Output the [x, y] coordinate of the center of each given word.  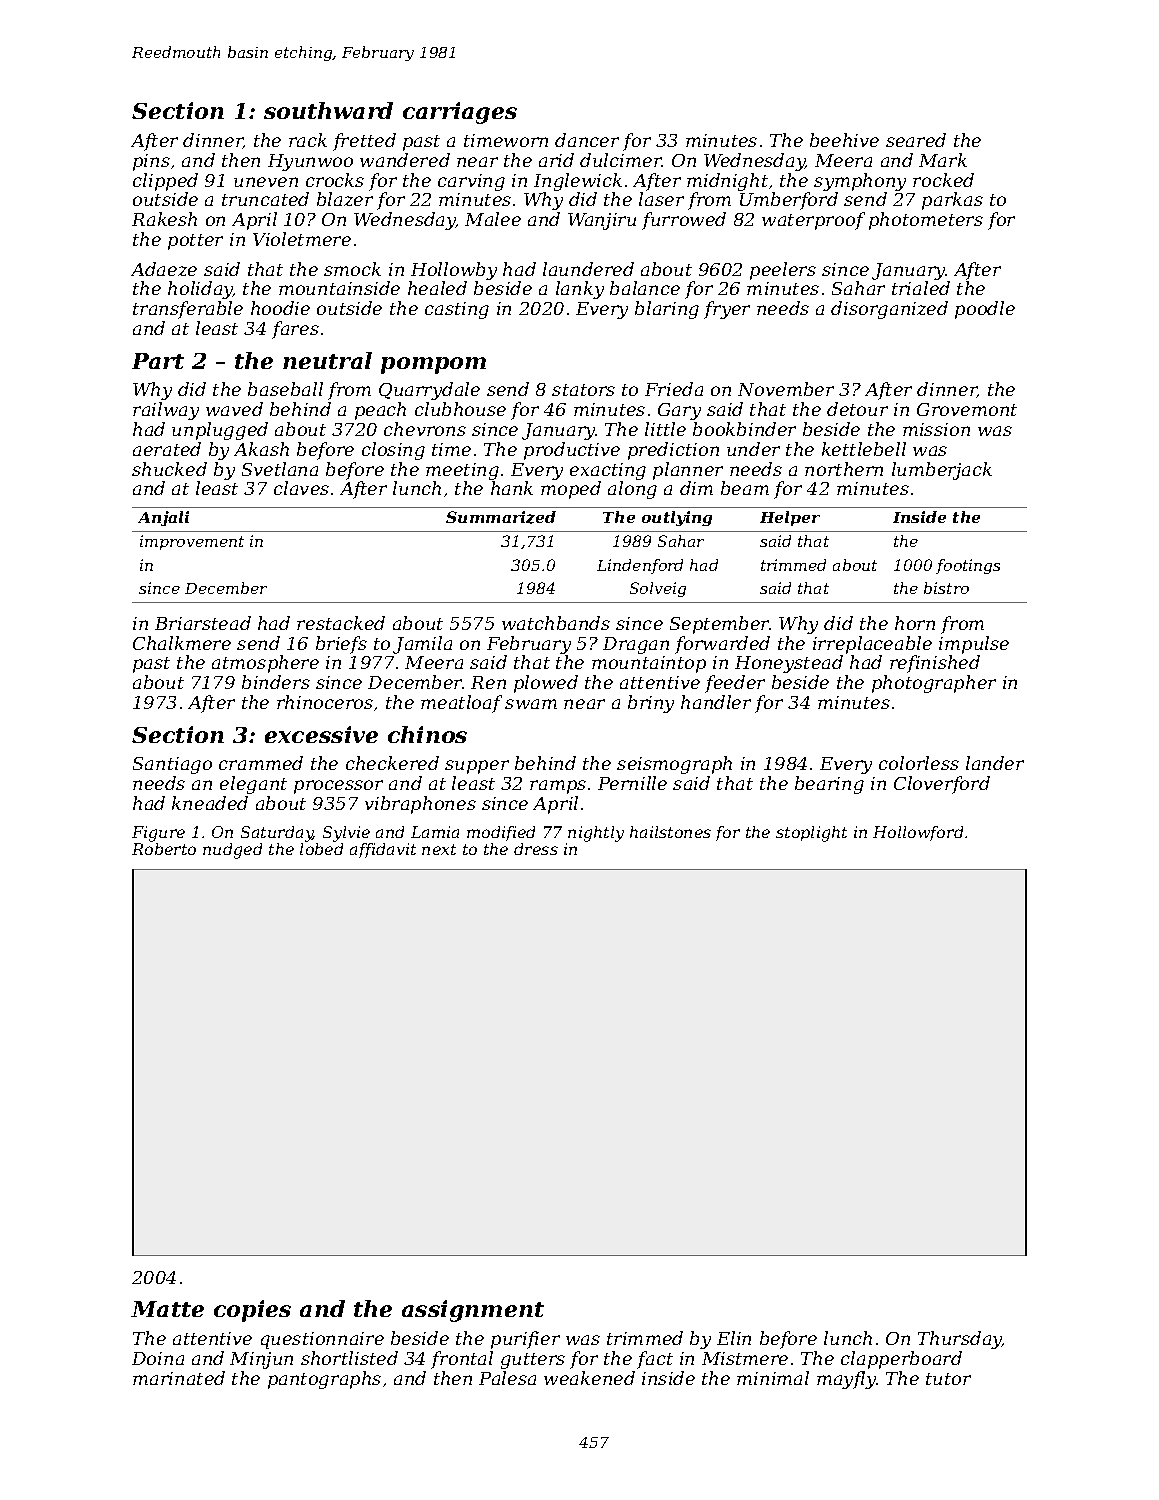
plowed [546, 684]
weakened [589, 1378]
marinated [179, 1378]
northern [844, 469]
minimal [773, 1378]
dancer [587, 140]
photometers [926, 221]
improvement [192, 542]
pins [151, 162]
